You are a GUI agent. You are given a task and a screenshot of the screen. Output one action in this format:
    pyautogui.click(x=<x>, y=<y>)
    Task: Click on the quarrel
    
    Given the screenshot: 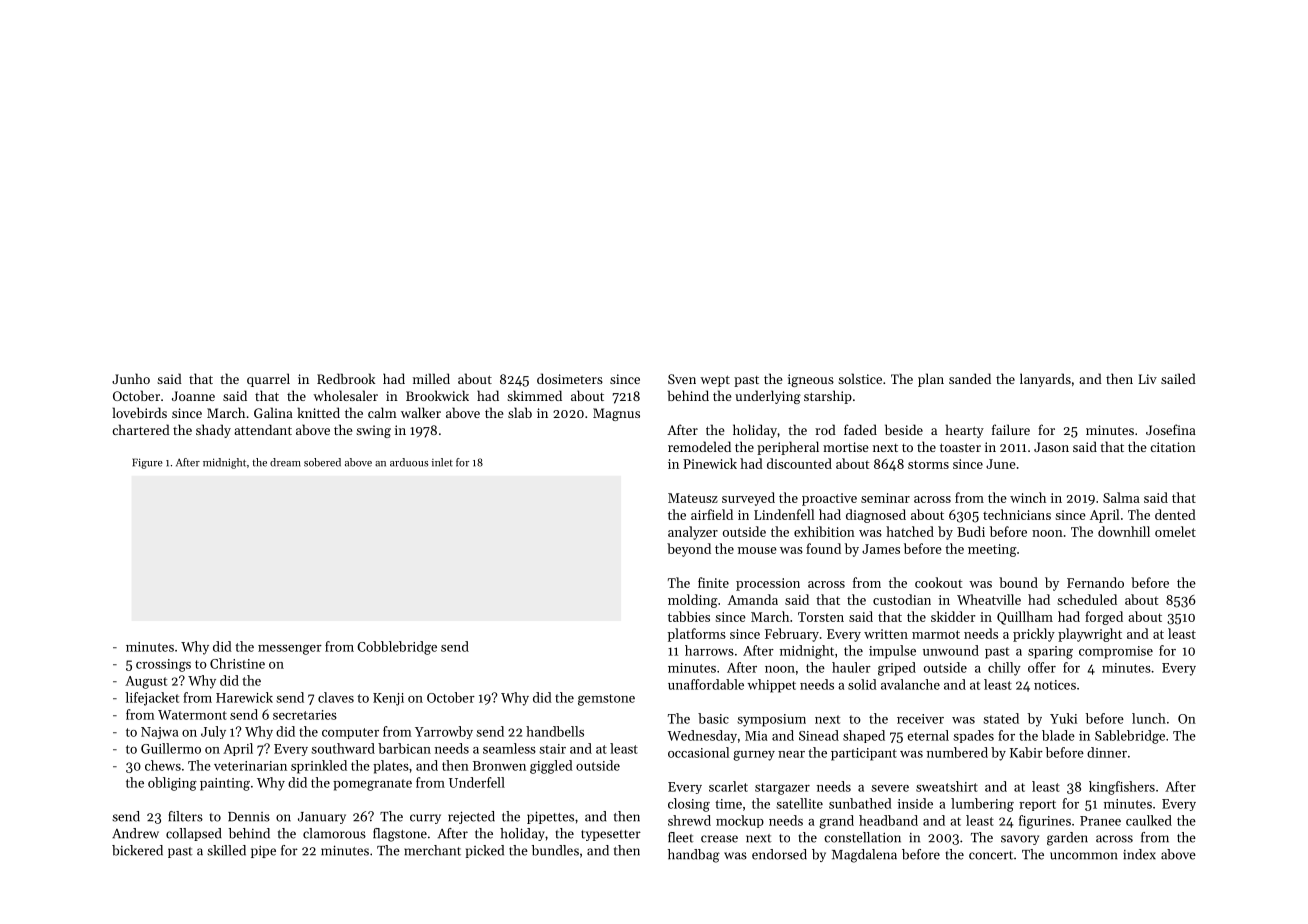 What is the action you would take?
    pyautogui.click(x=268, y=380)
